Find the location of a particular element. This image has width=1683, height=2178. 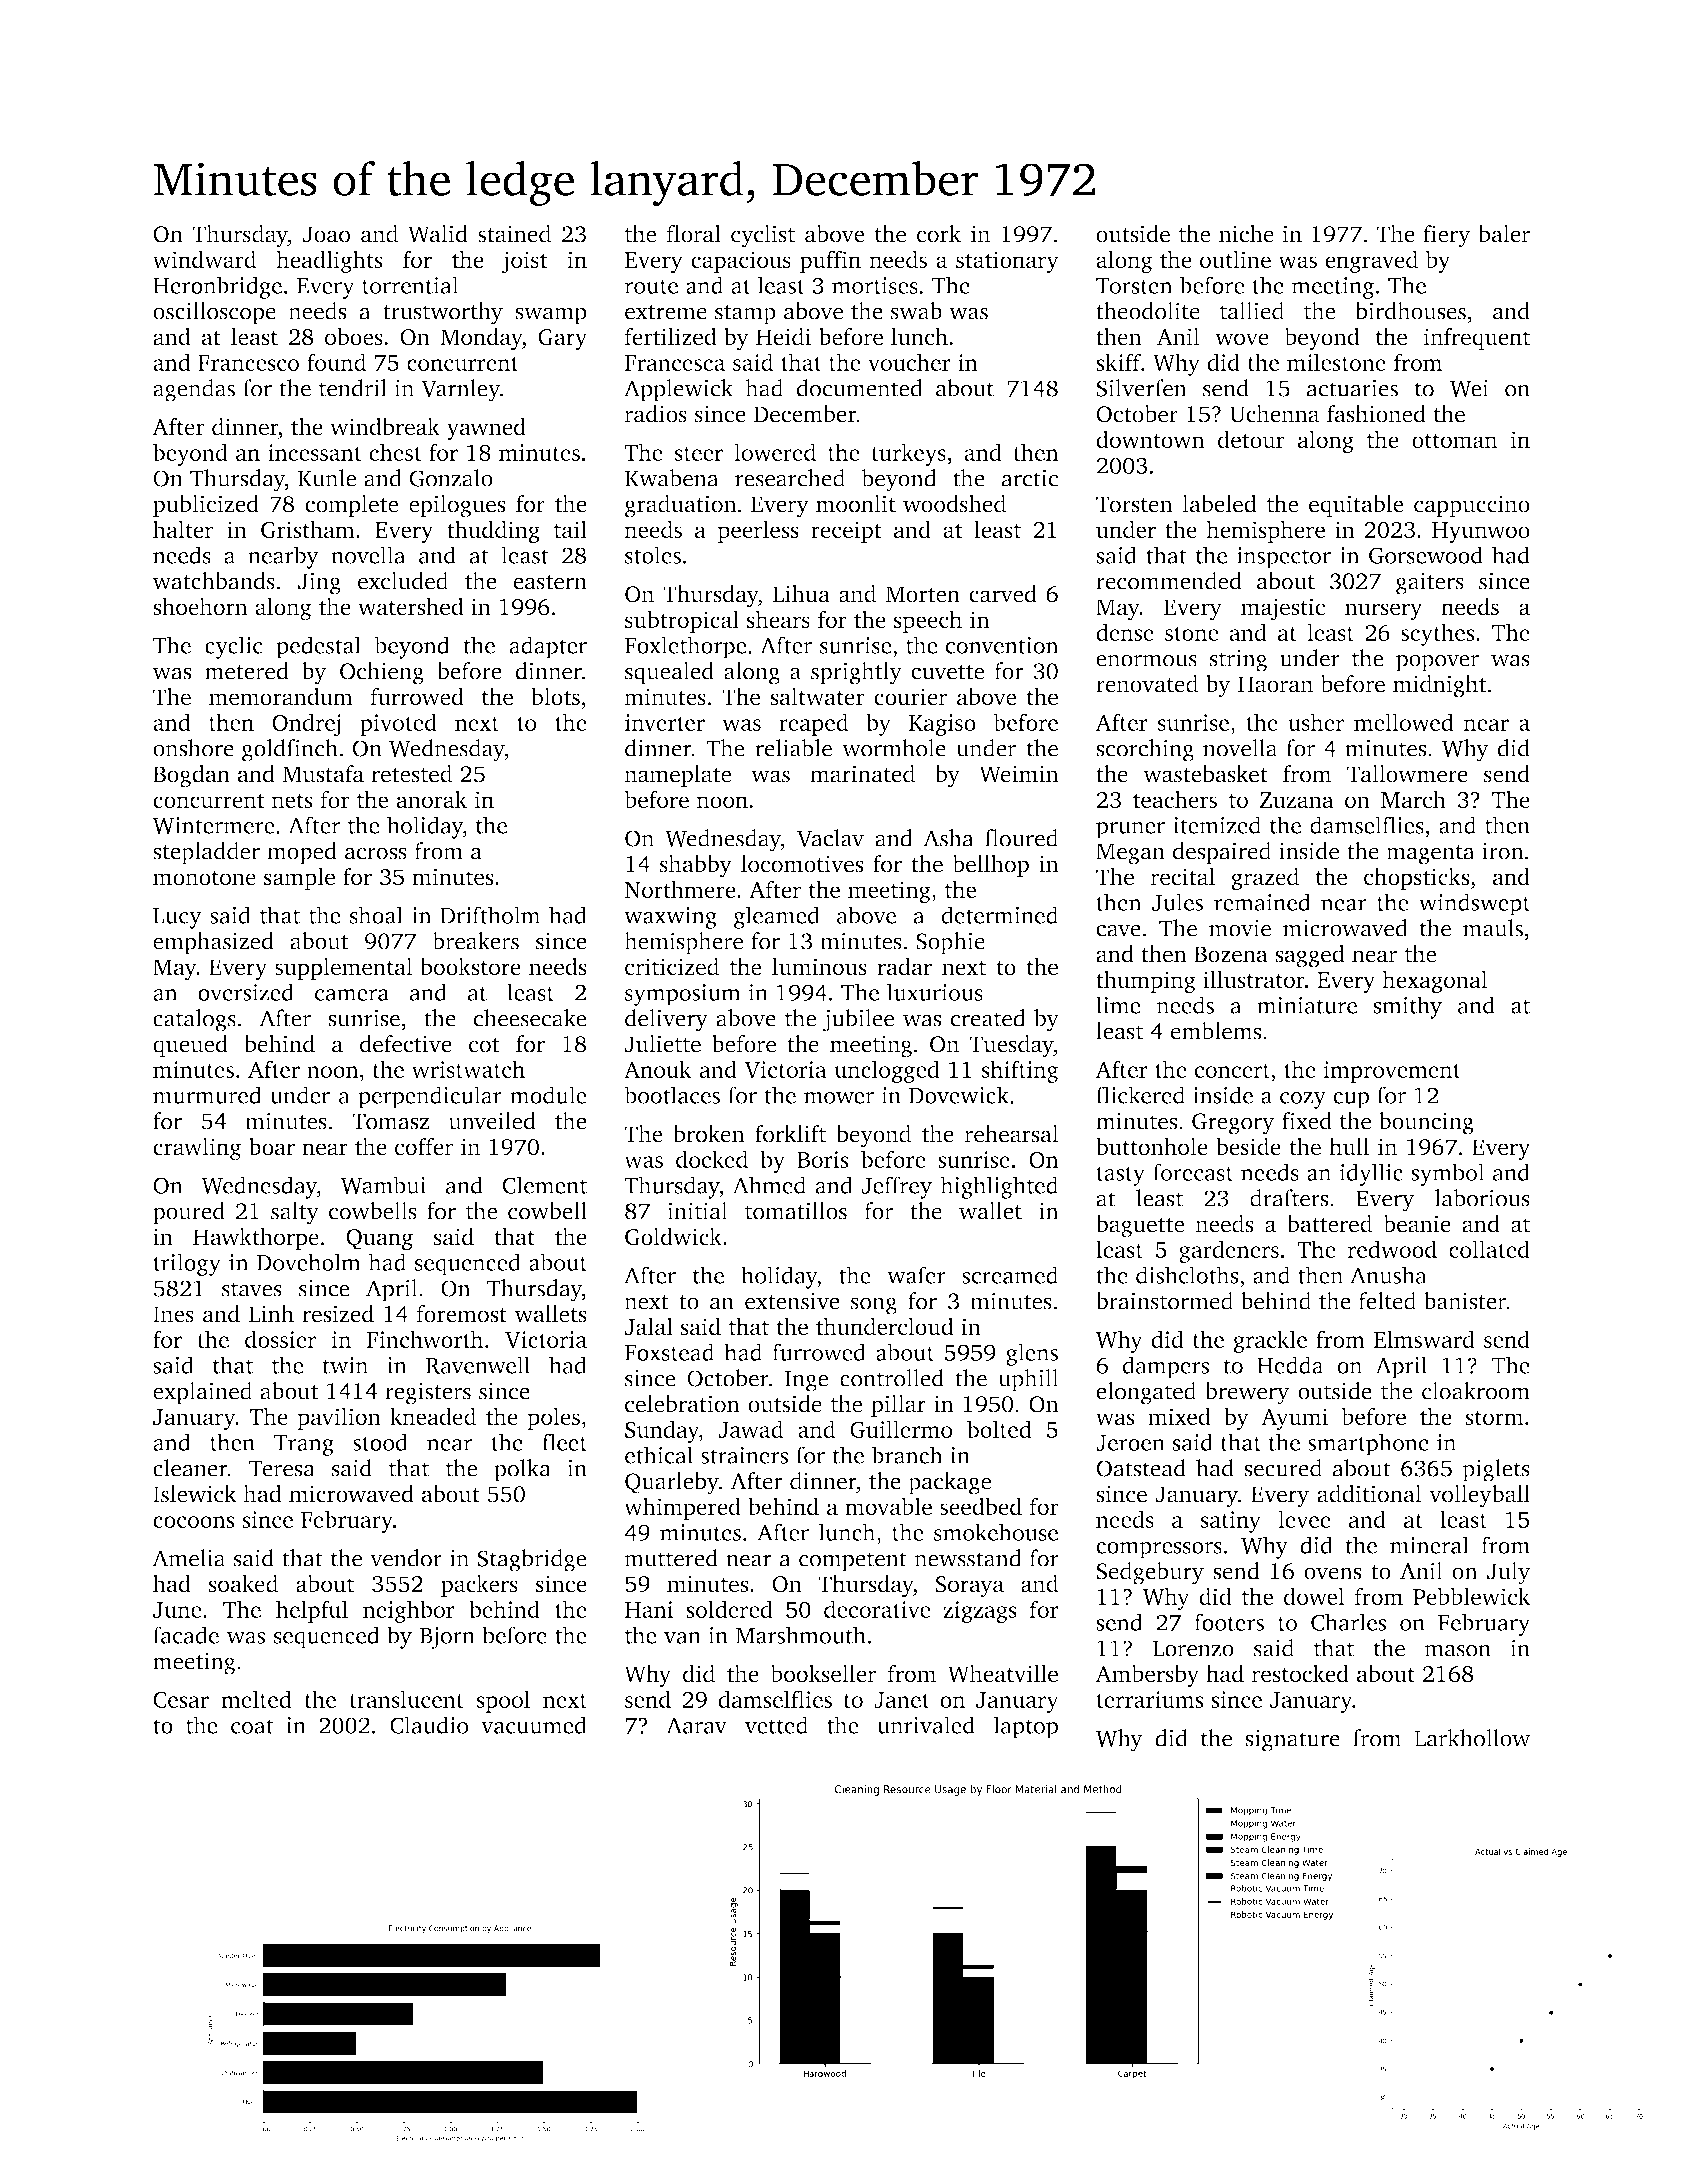

coat is located at coordinates (252, 1726).
